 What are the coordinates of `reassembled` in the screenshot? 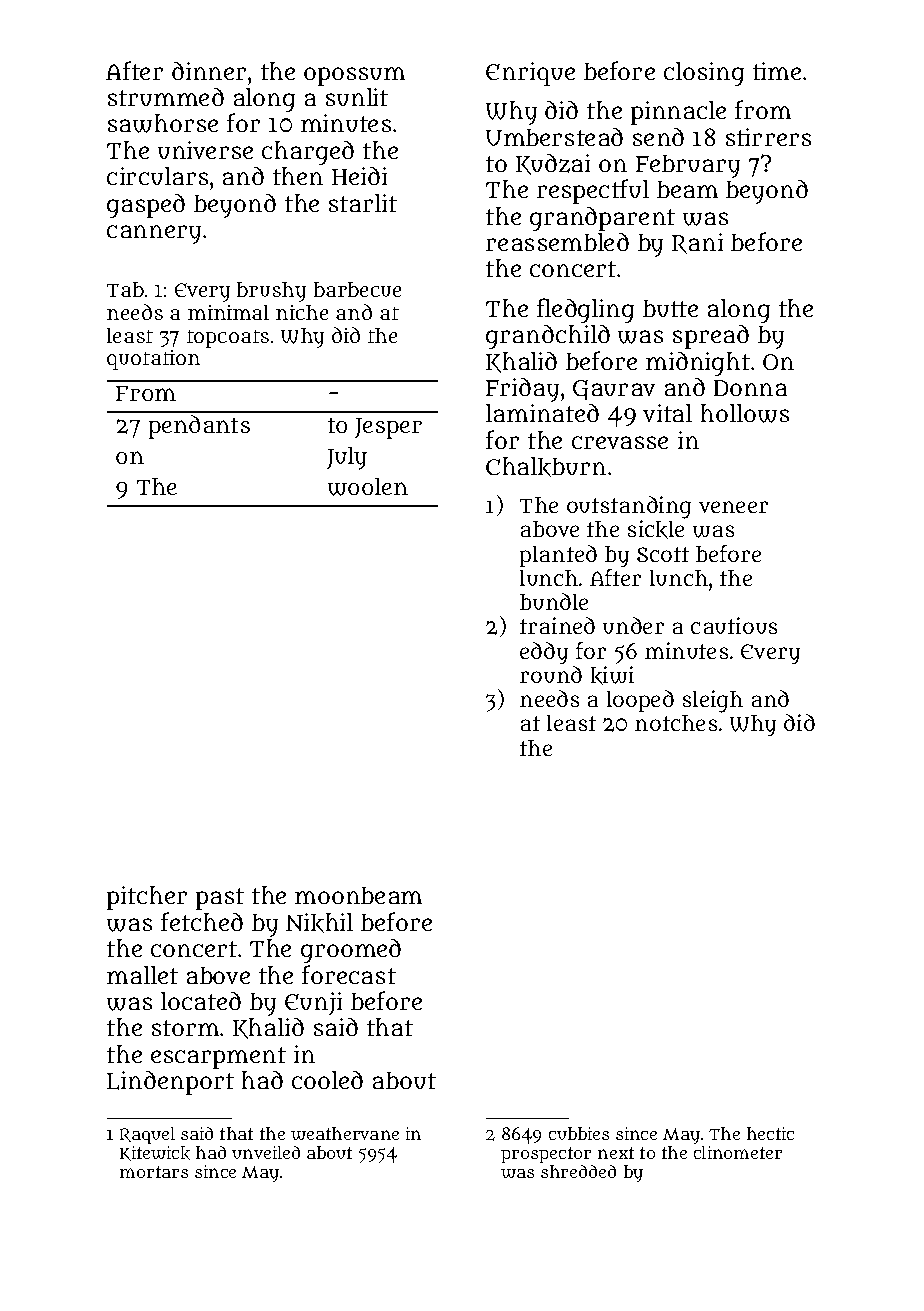 It's located at (557, 242).
